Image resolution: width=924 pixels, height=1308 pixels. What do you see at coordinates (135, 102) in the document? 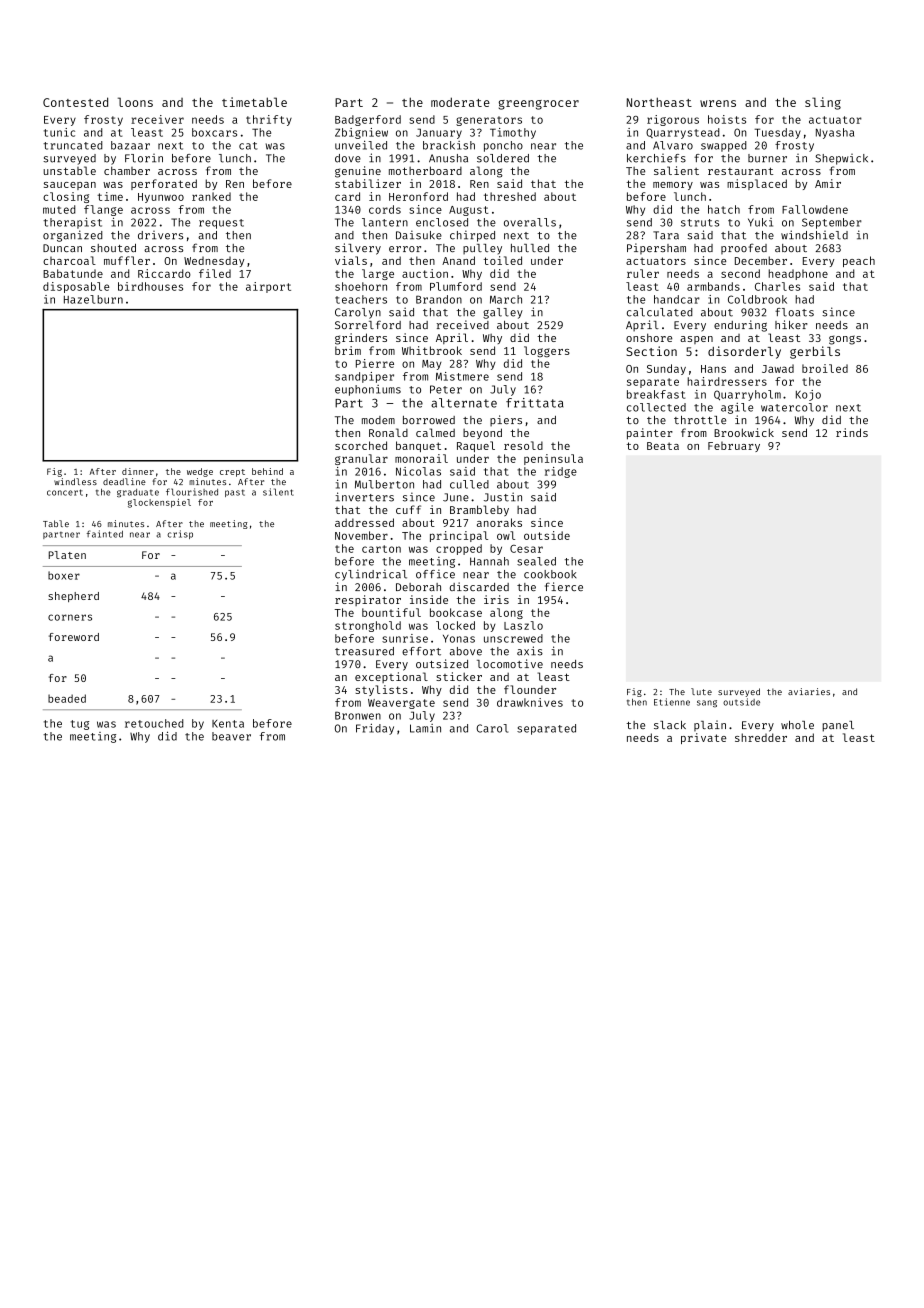
I see `loons` at bounding box center [135, 102].
